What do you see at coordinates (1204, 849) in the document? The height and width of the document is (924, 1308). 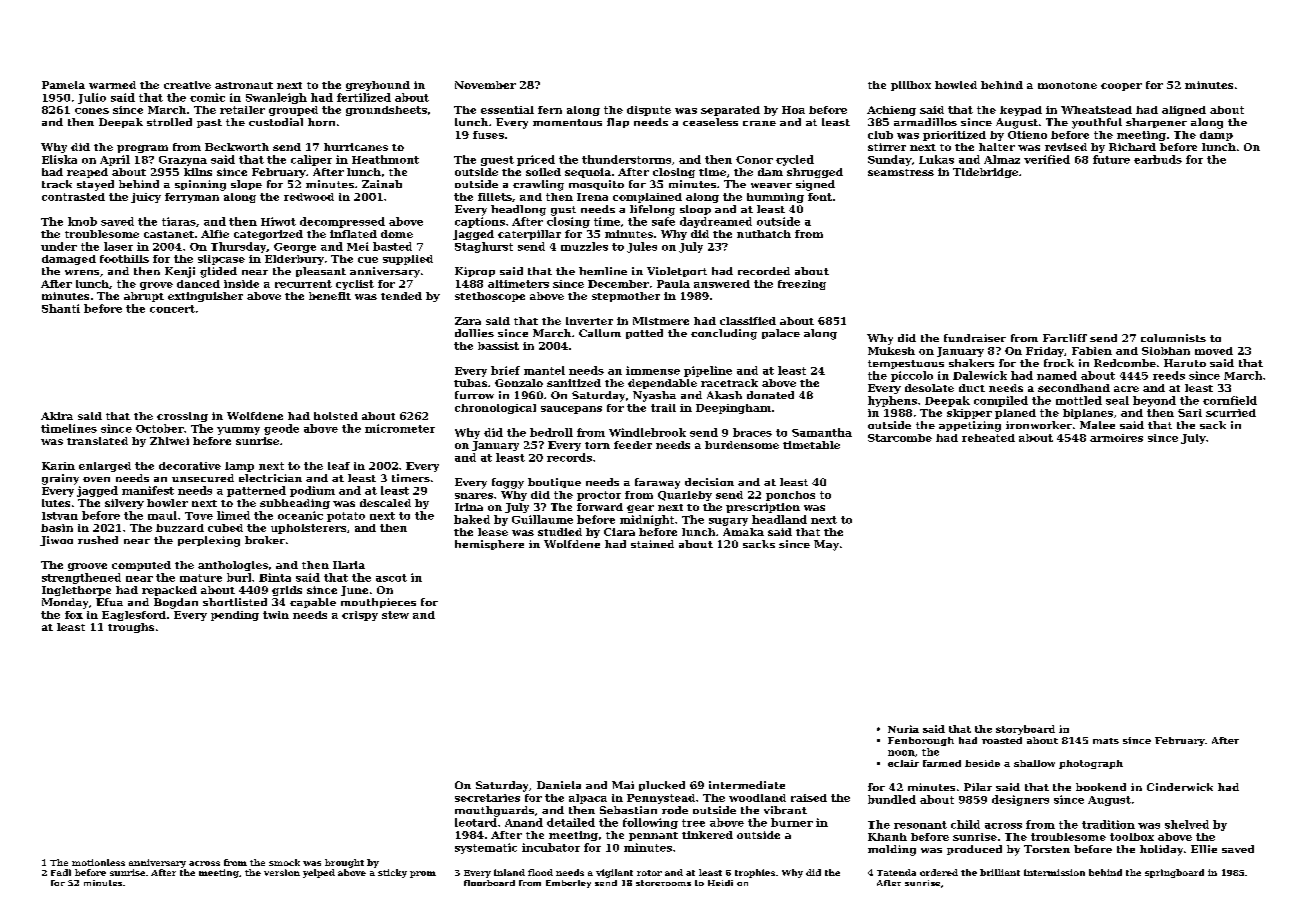 I see `Ellie` at bounding box center [1204, 849].
